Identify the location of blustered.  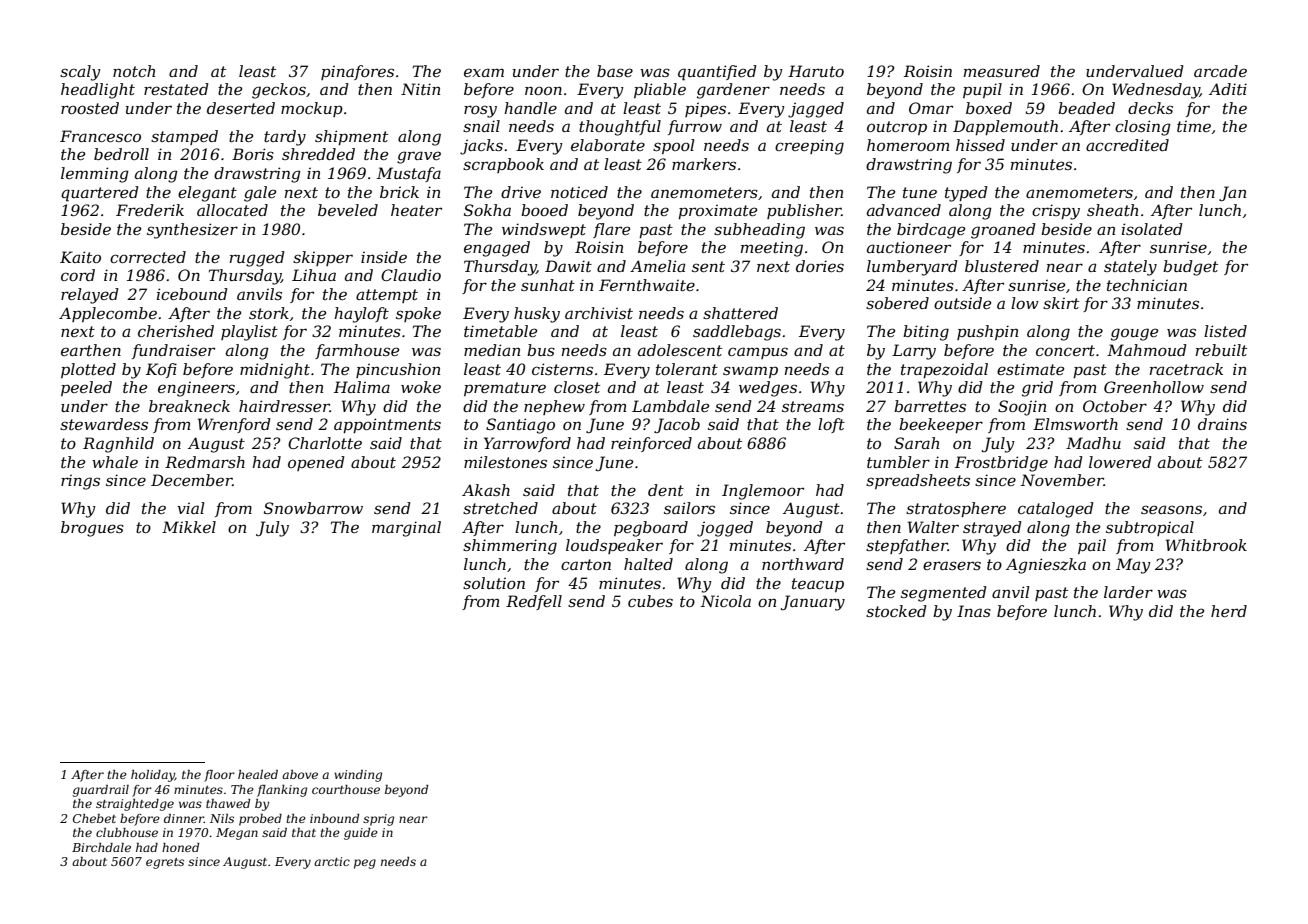
(1002, 266).
